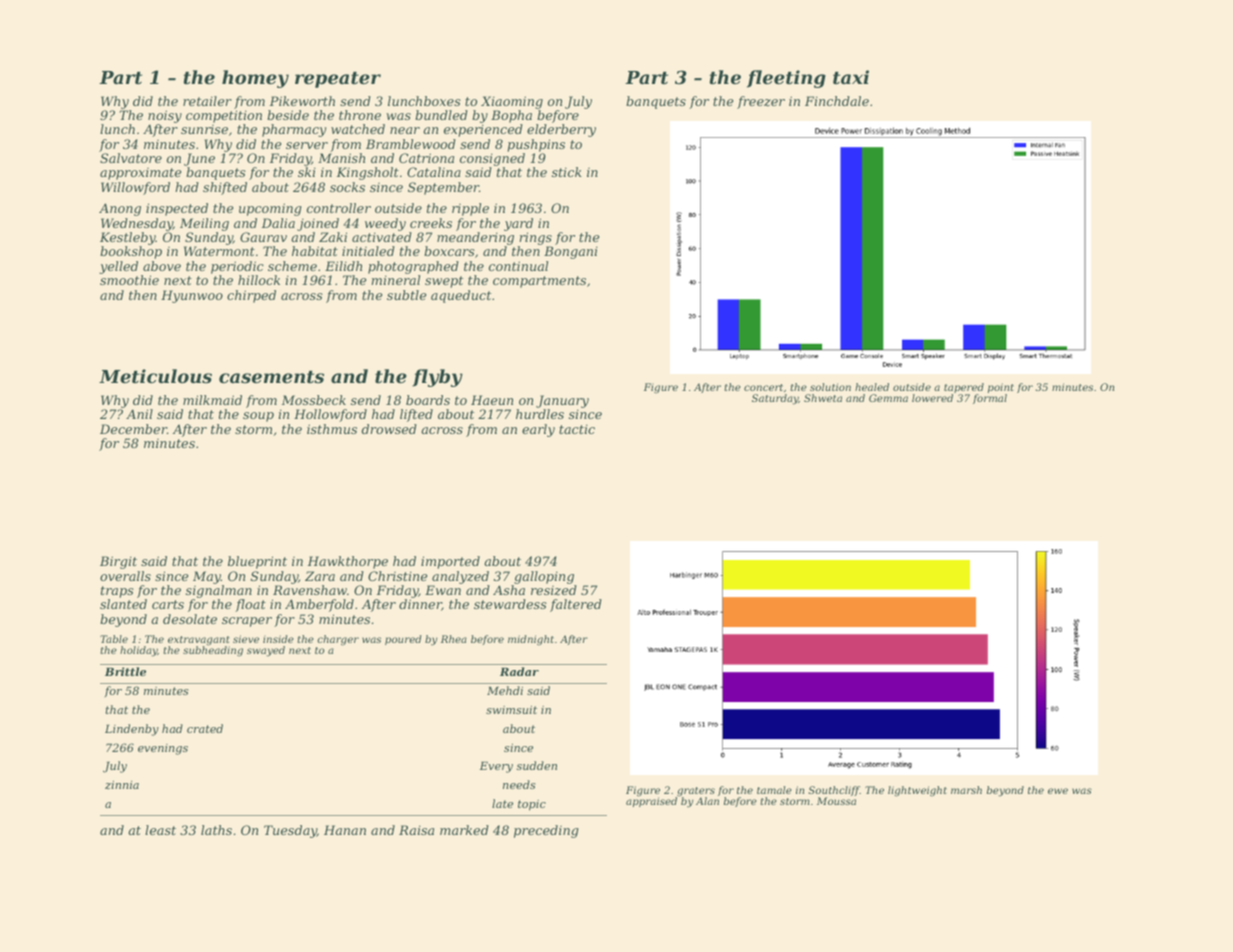 The width and height of the image is (1233, 952). Describe the element at coordinates (511, 710) in the image. I see `swimsuit` at that location.
